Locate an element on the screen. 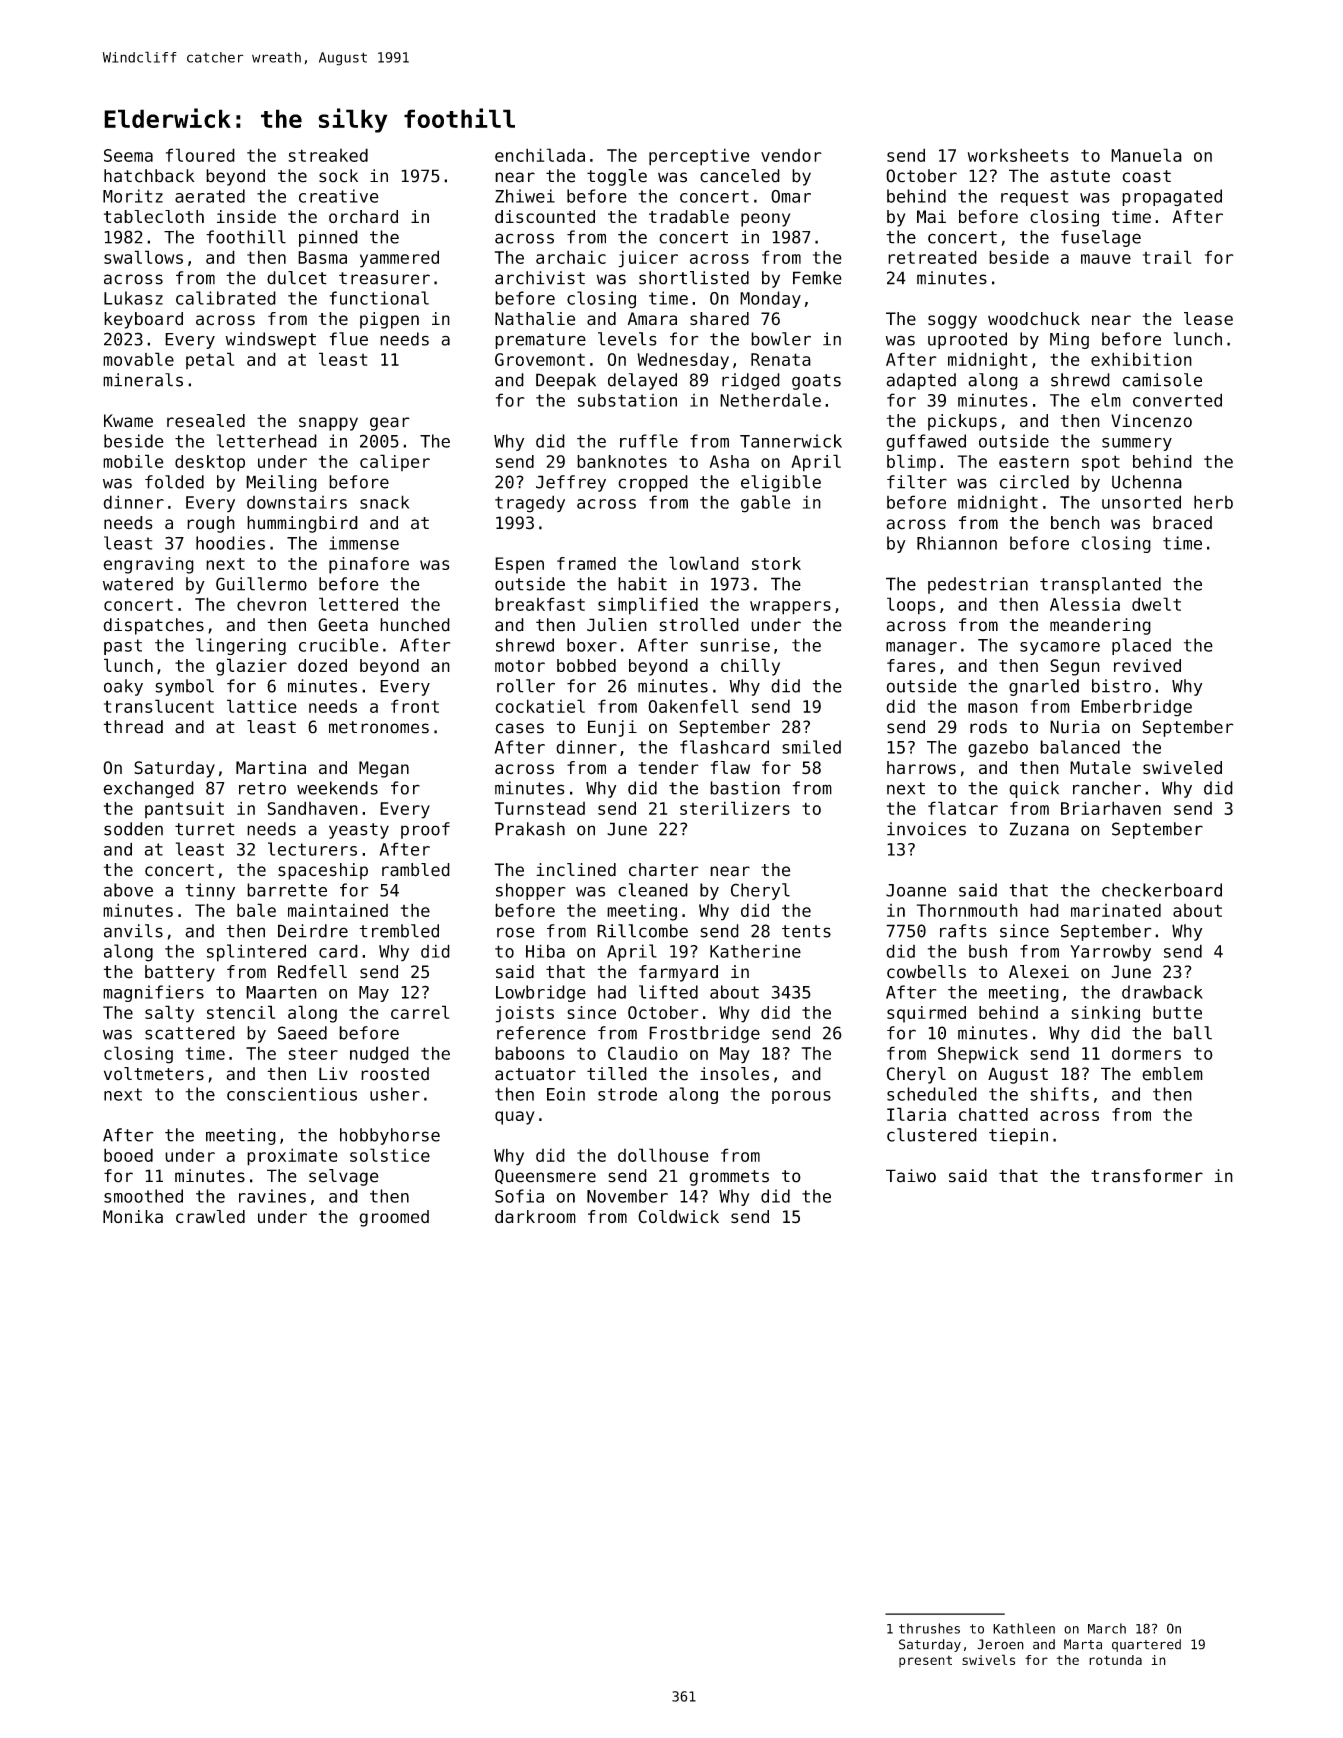  present is located at coordinates (925, 1662).
